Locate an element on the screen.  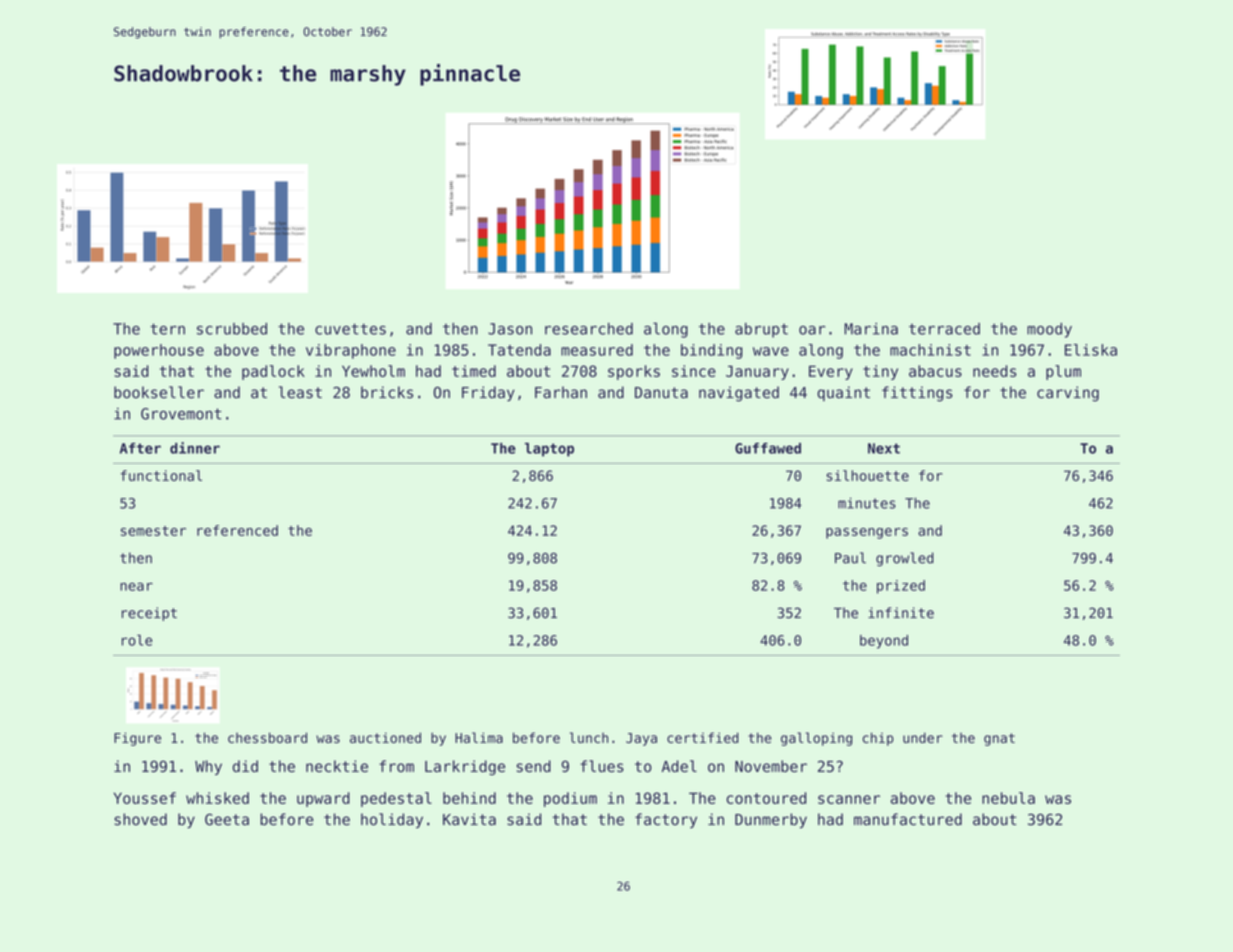
auctioned is located at coordinates (385, 737).
